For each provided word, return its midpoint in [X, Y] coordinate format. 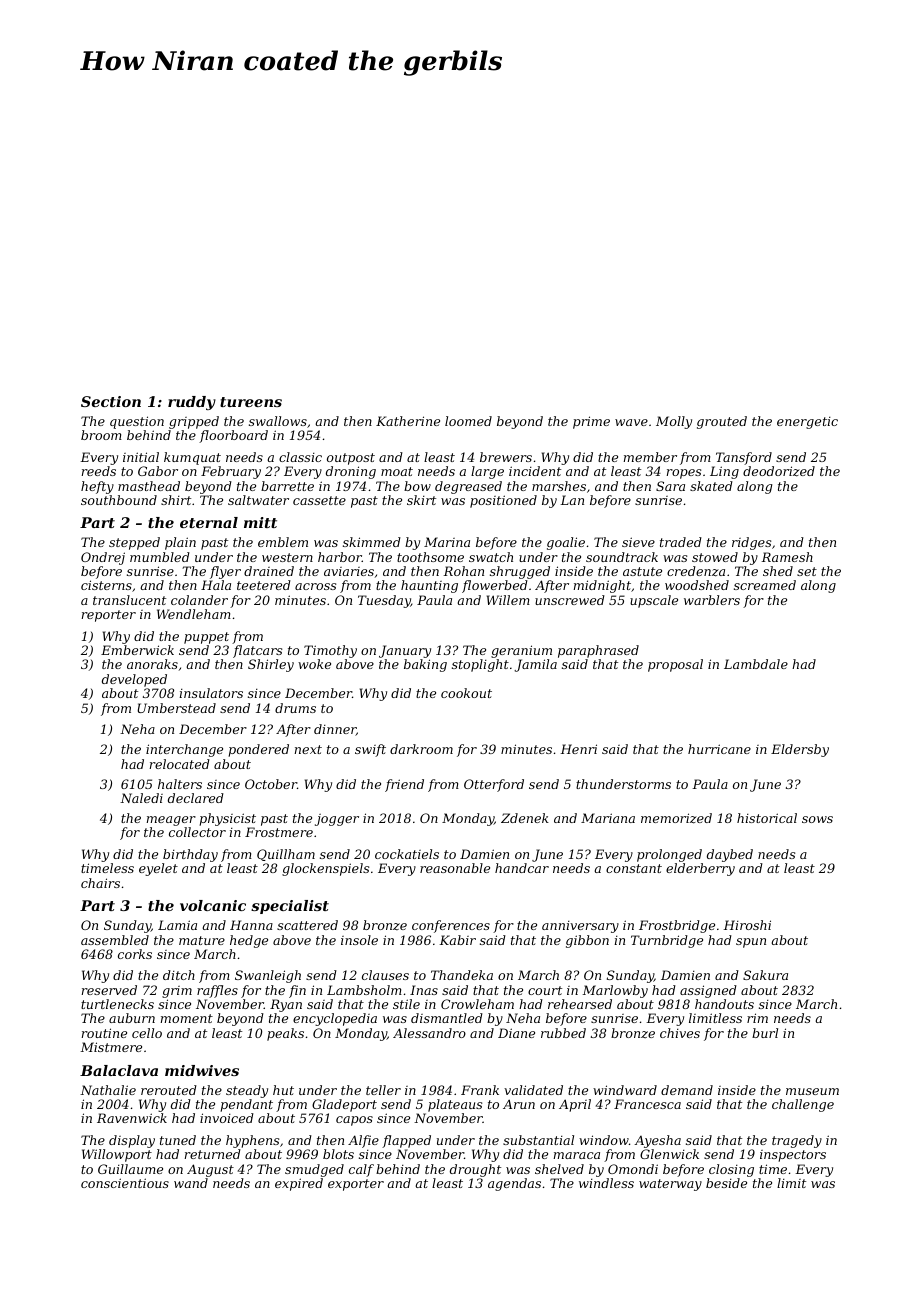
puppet [206, 638]
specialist [290, 907]
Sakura [765, 975]
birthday [190, 855]
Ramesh [787, 557]
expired [299, 1184]
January [405, 651]
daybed [730, 855]
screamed [765, 585]
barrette [287, 486]
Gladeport [344, 1105]
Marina [447, 542]
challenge [803, 1105]
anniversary [580, 927]
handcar [522, 868]
